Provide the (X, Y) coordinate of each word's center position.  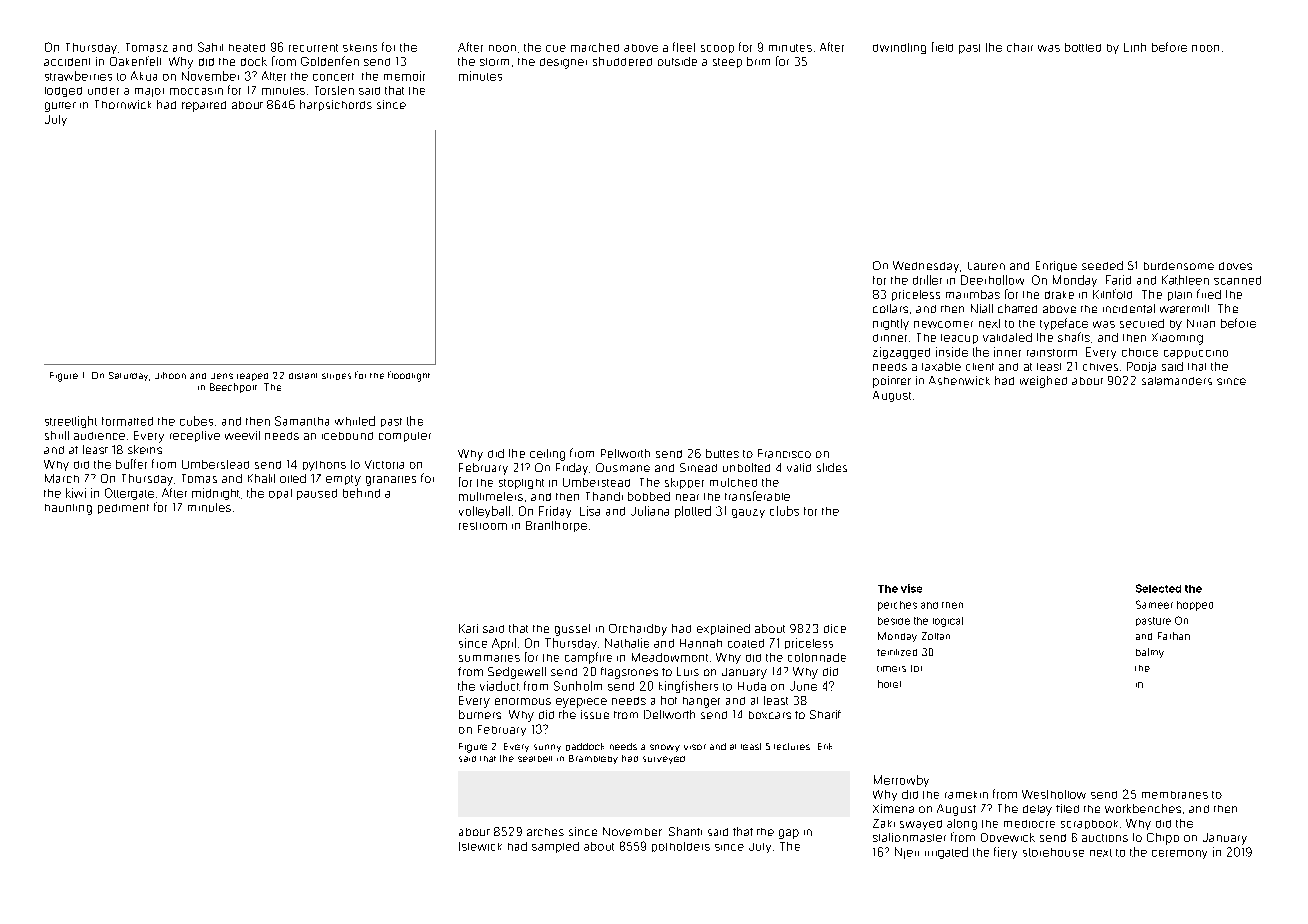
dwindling (899, 48)
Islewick (480, 846)
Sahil (210, 47)
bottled (1083, 47)
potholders (681, 847)
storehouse (1053, 852)
